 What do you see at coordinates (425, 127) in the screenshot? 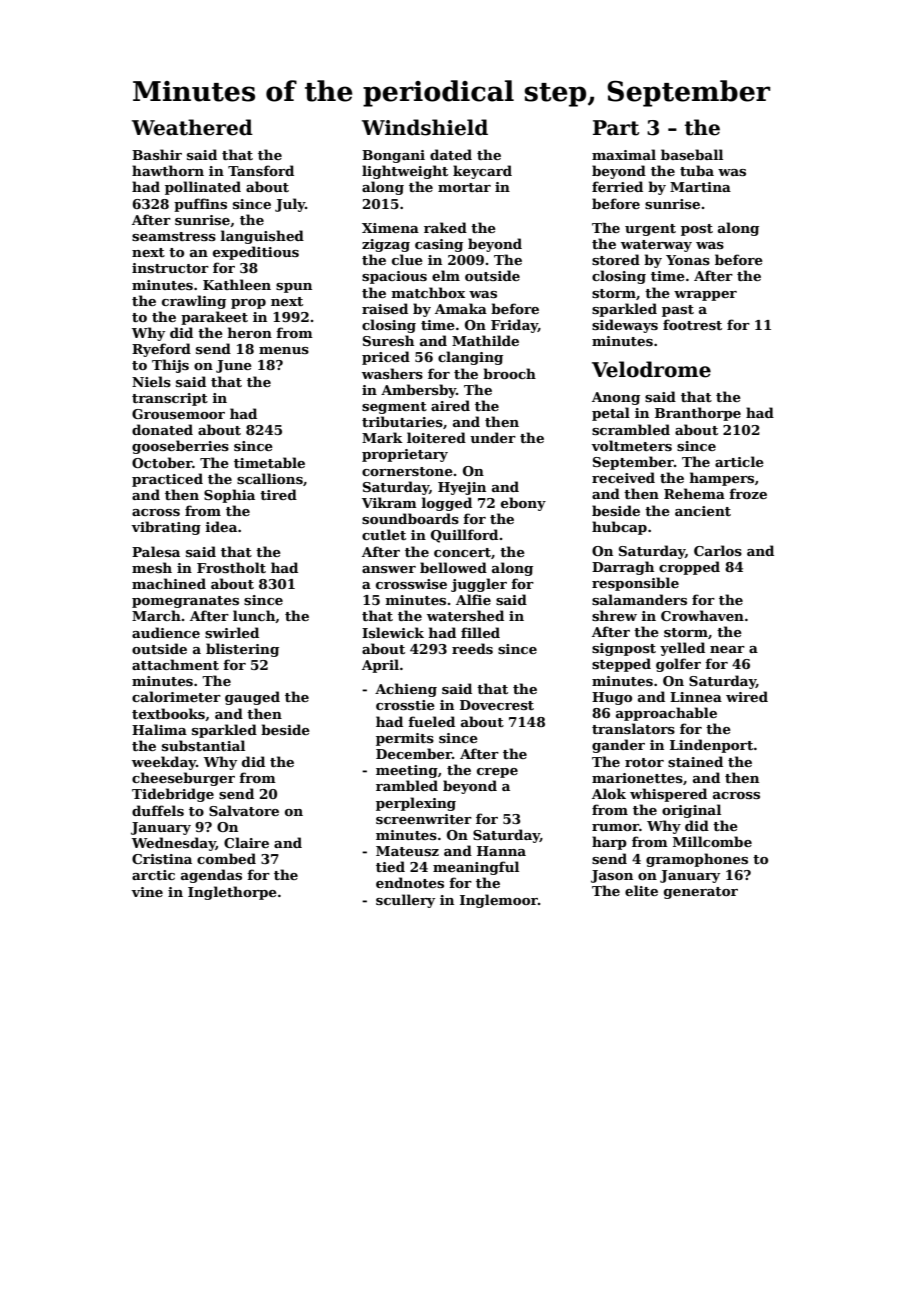
I see `Windshield` at bounding box center [425, 127].
